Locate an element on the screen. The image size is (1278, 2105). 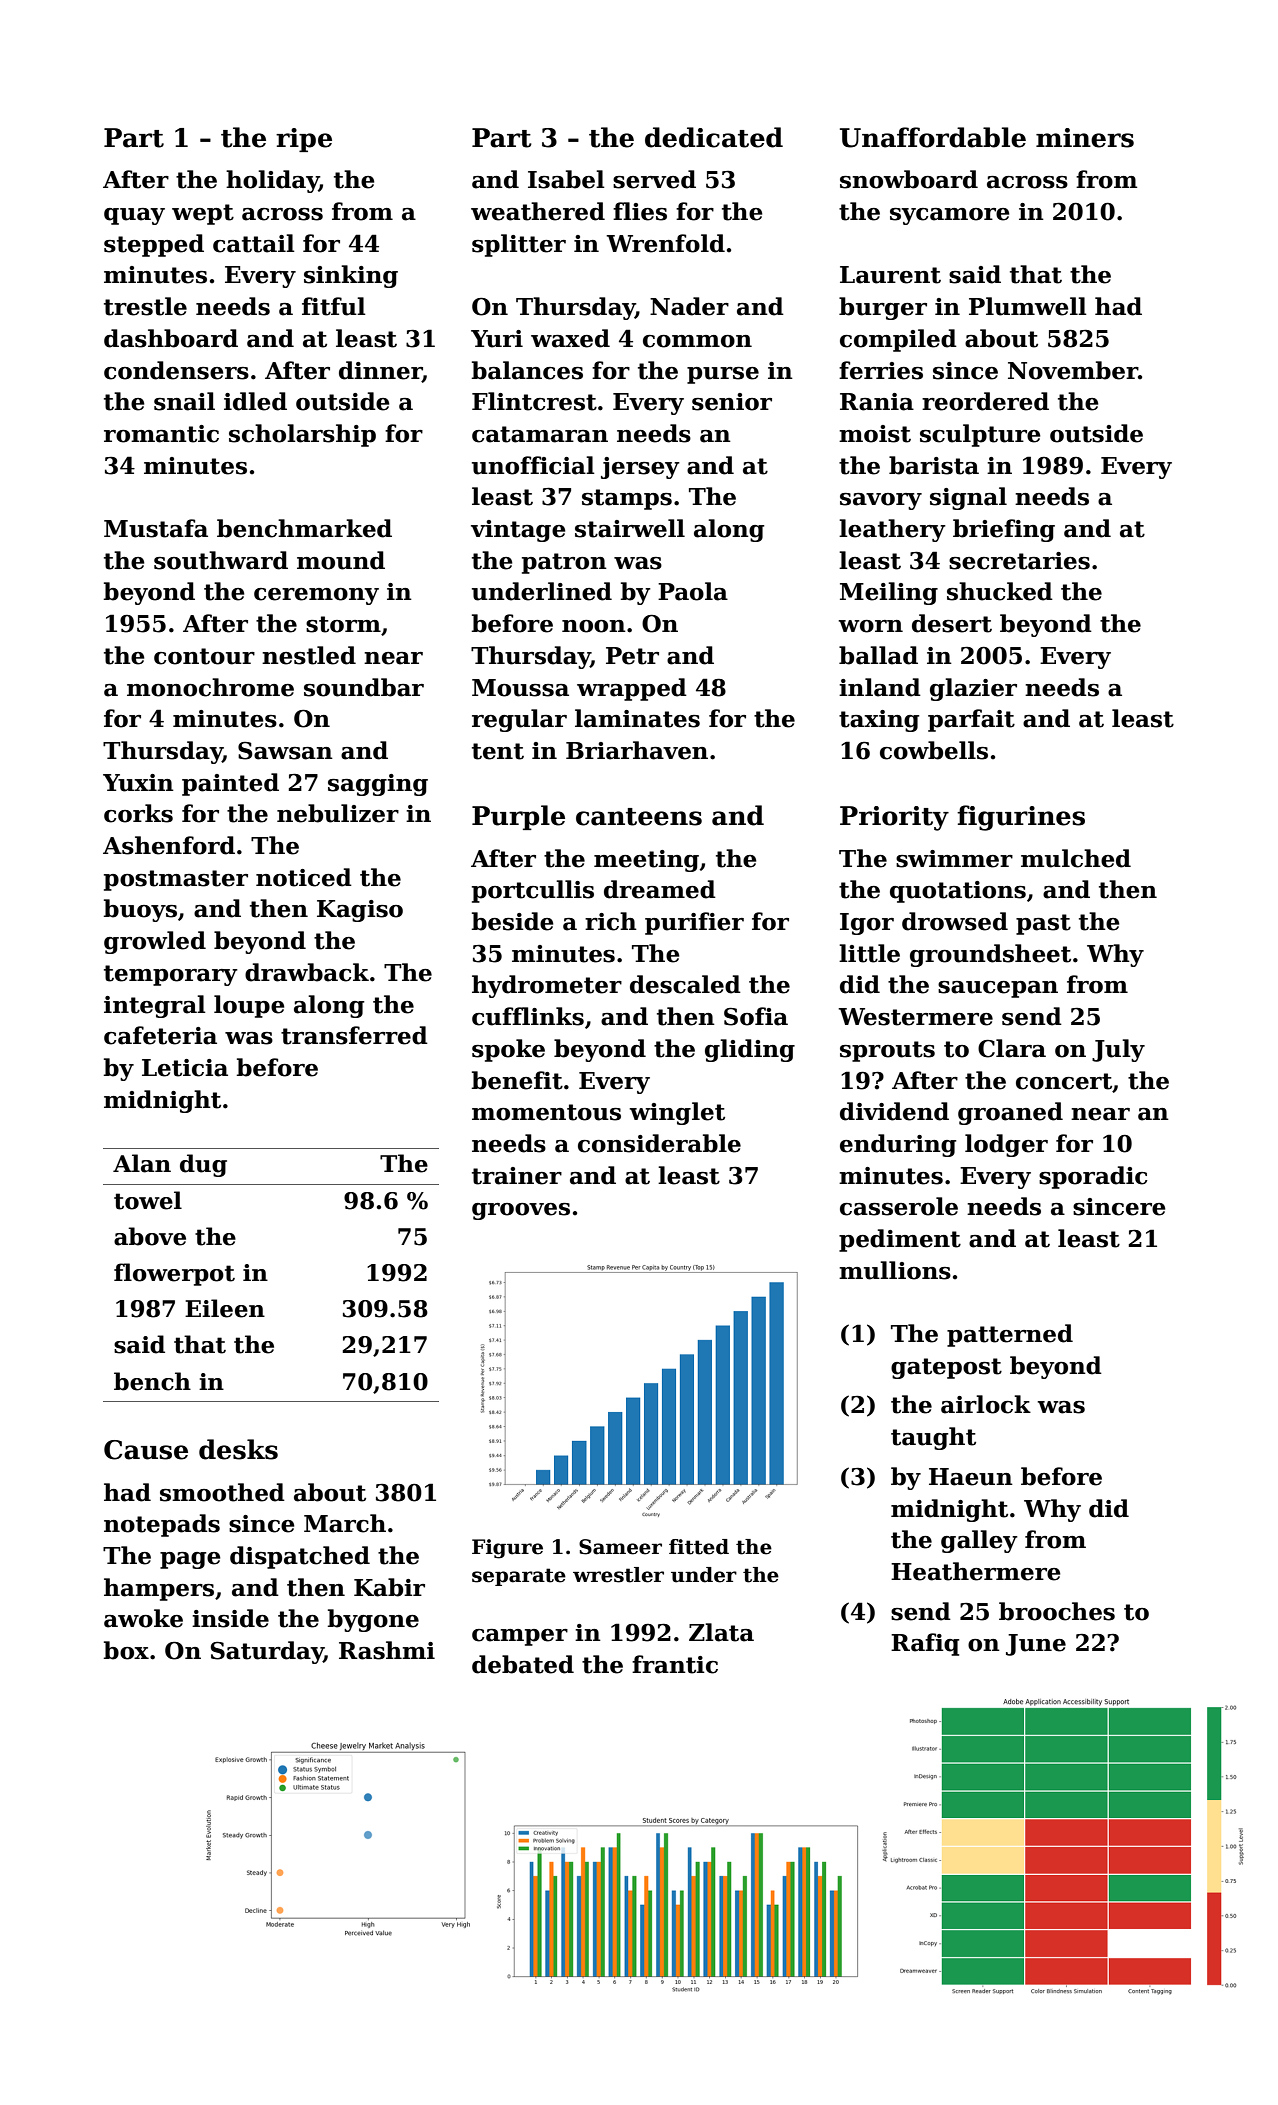
Petr is located at coordinates (632, 656).
